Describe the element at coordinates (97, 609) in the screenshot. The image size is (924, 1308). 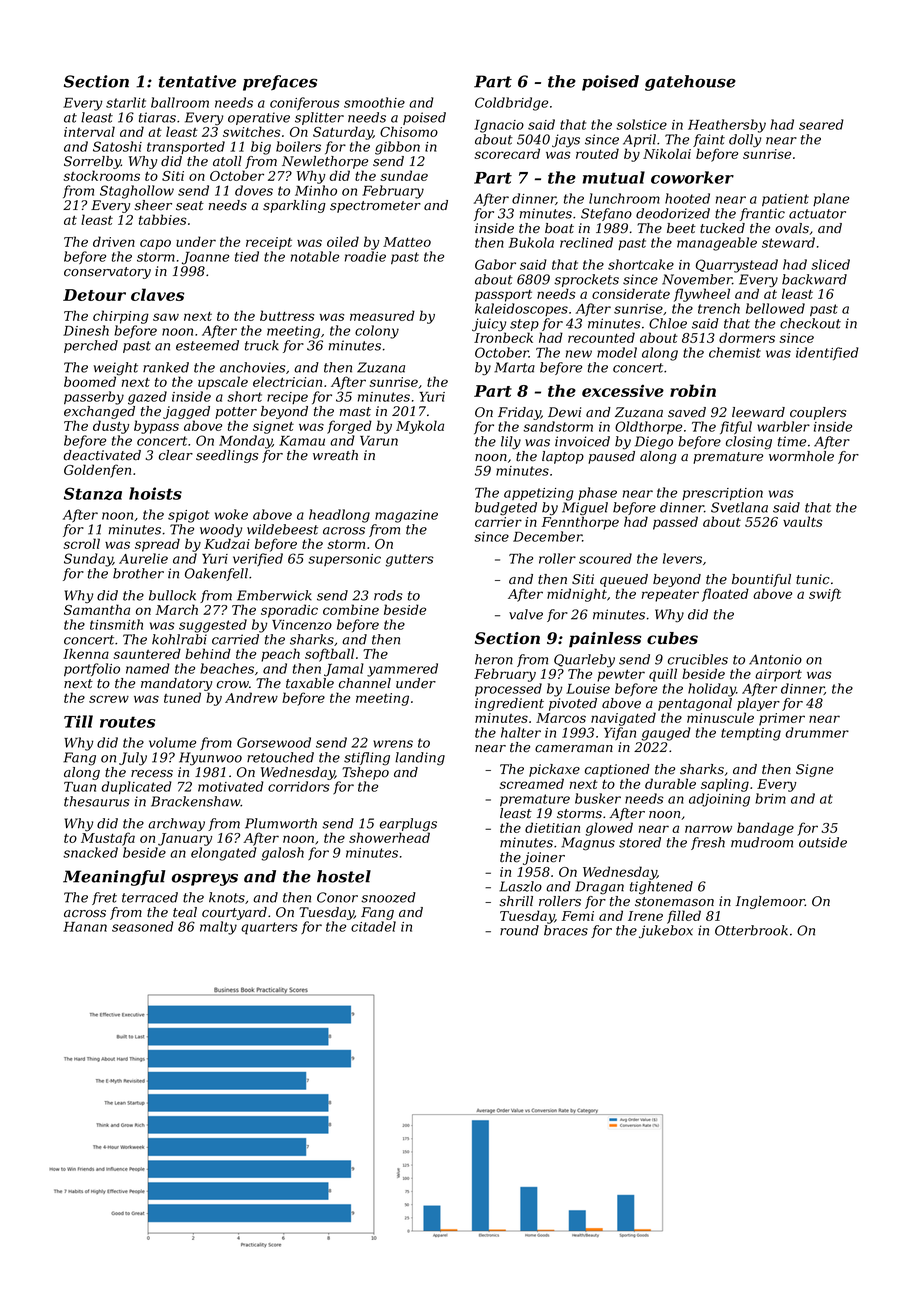
I see `Samantha` at that location.
